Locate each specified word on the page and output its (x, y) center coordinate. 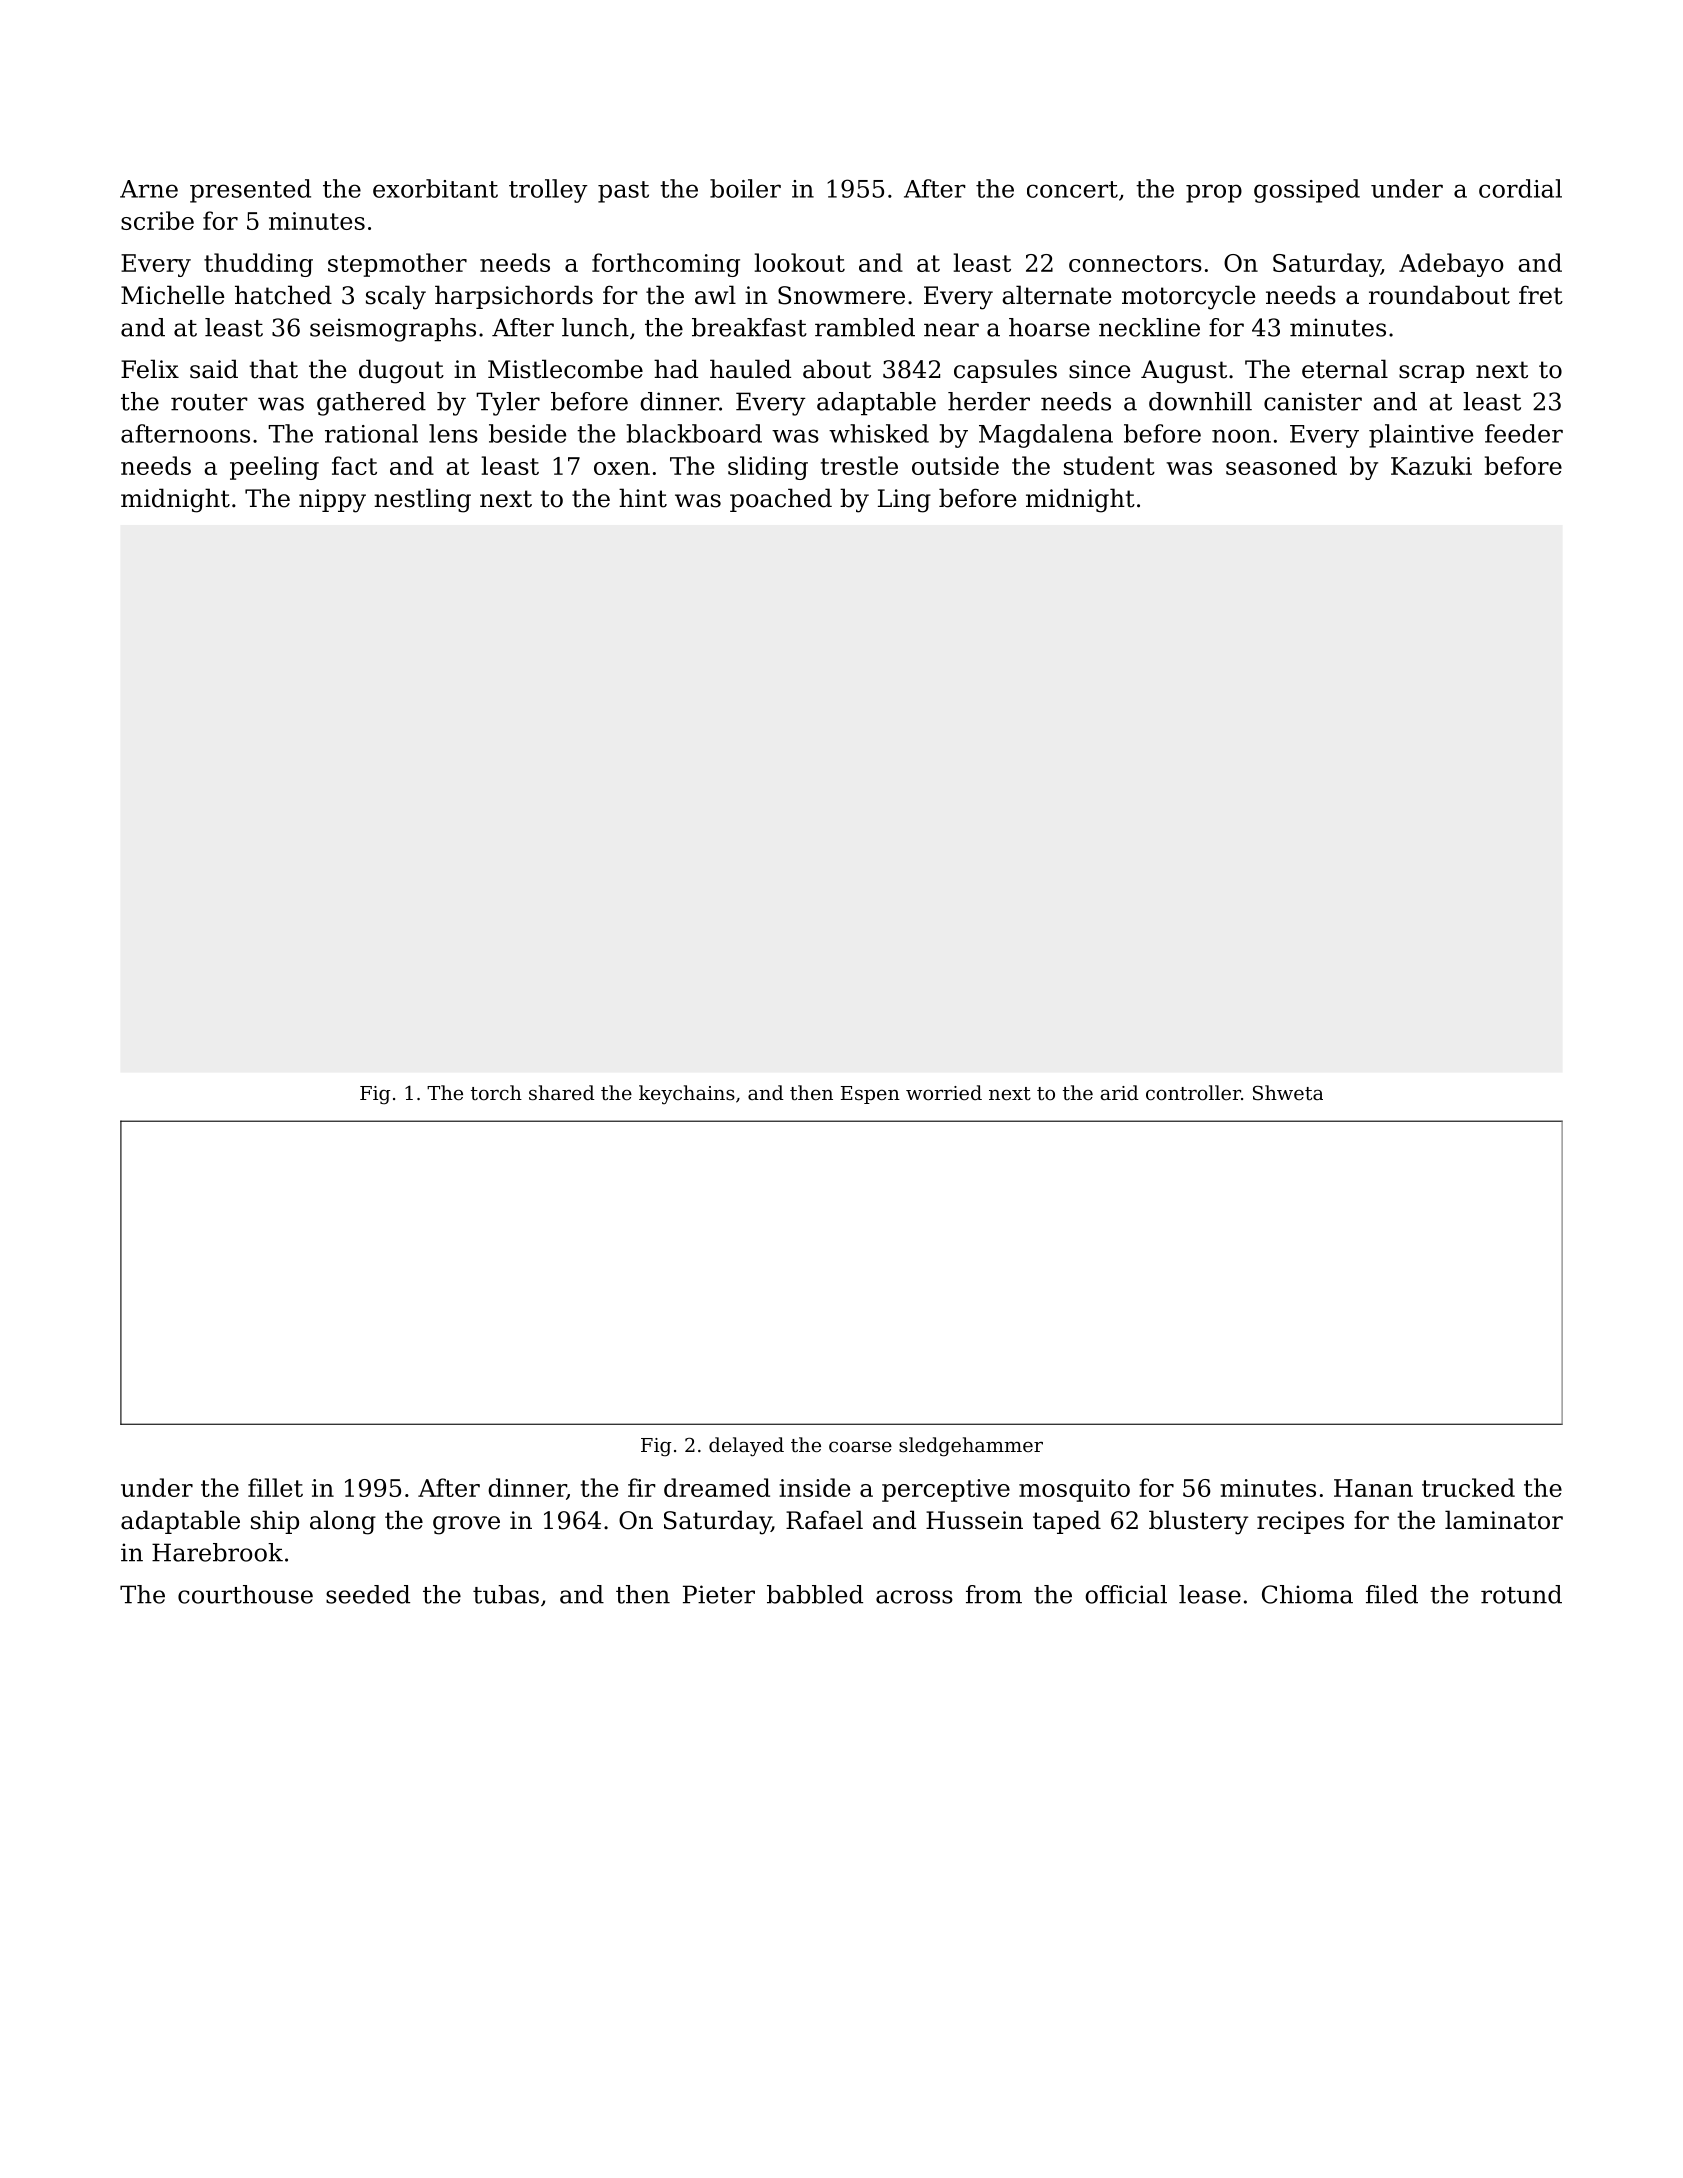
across (914, 1597)
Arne (149, 189)
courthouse (245, 1594)
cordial (1520, 188)
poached (781, 500)
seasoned (1281, 465)
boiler (745, 188)
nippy (332, 501)
